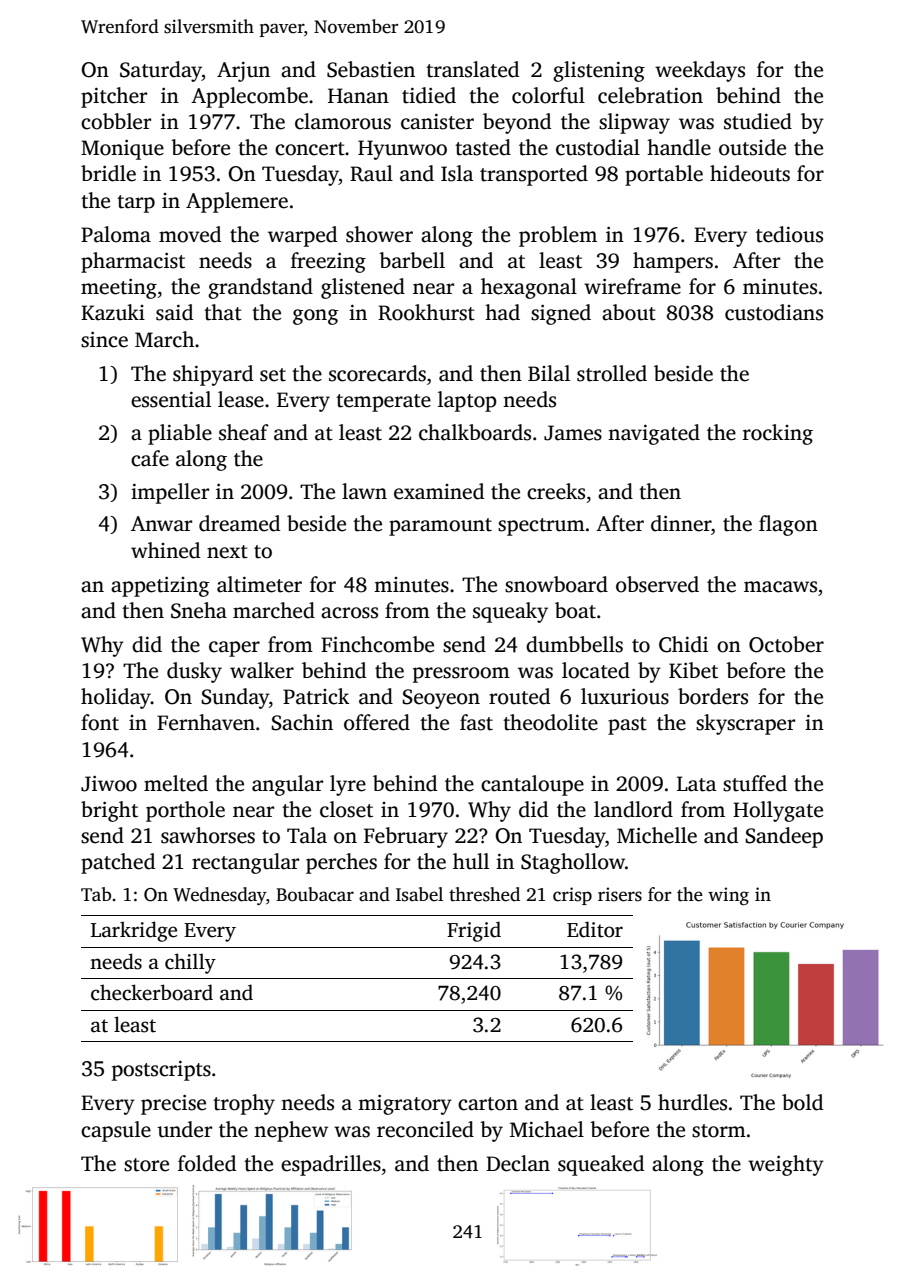  I want to click on Chidi, so click(683, 644).
